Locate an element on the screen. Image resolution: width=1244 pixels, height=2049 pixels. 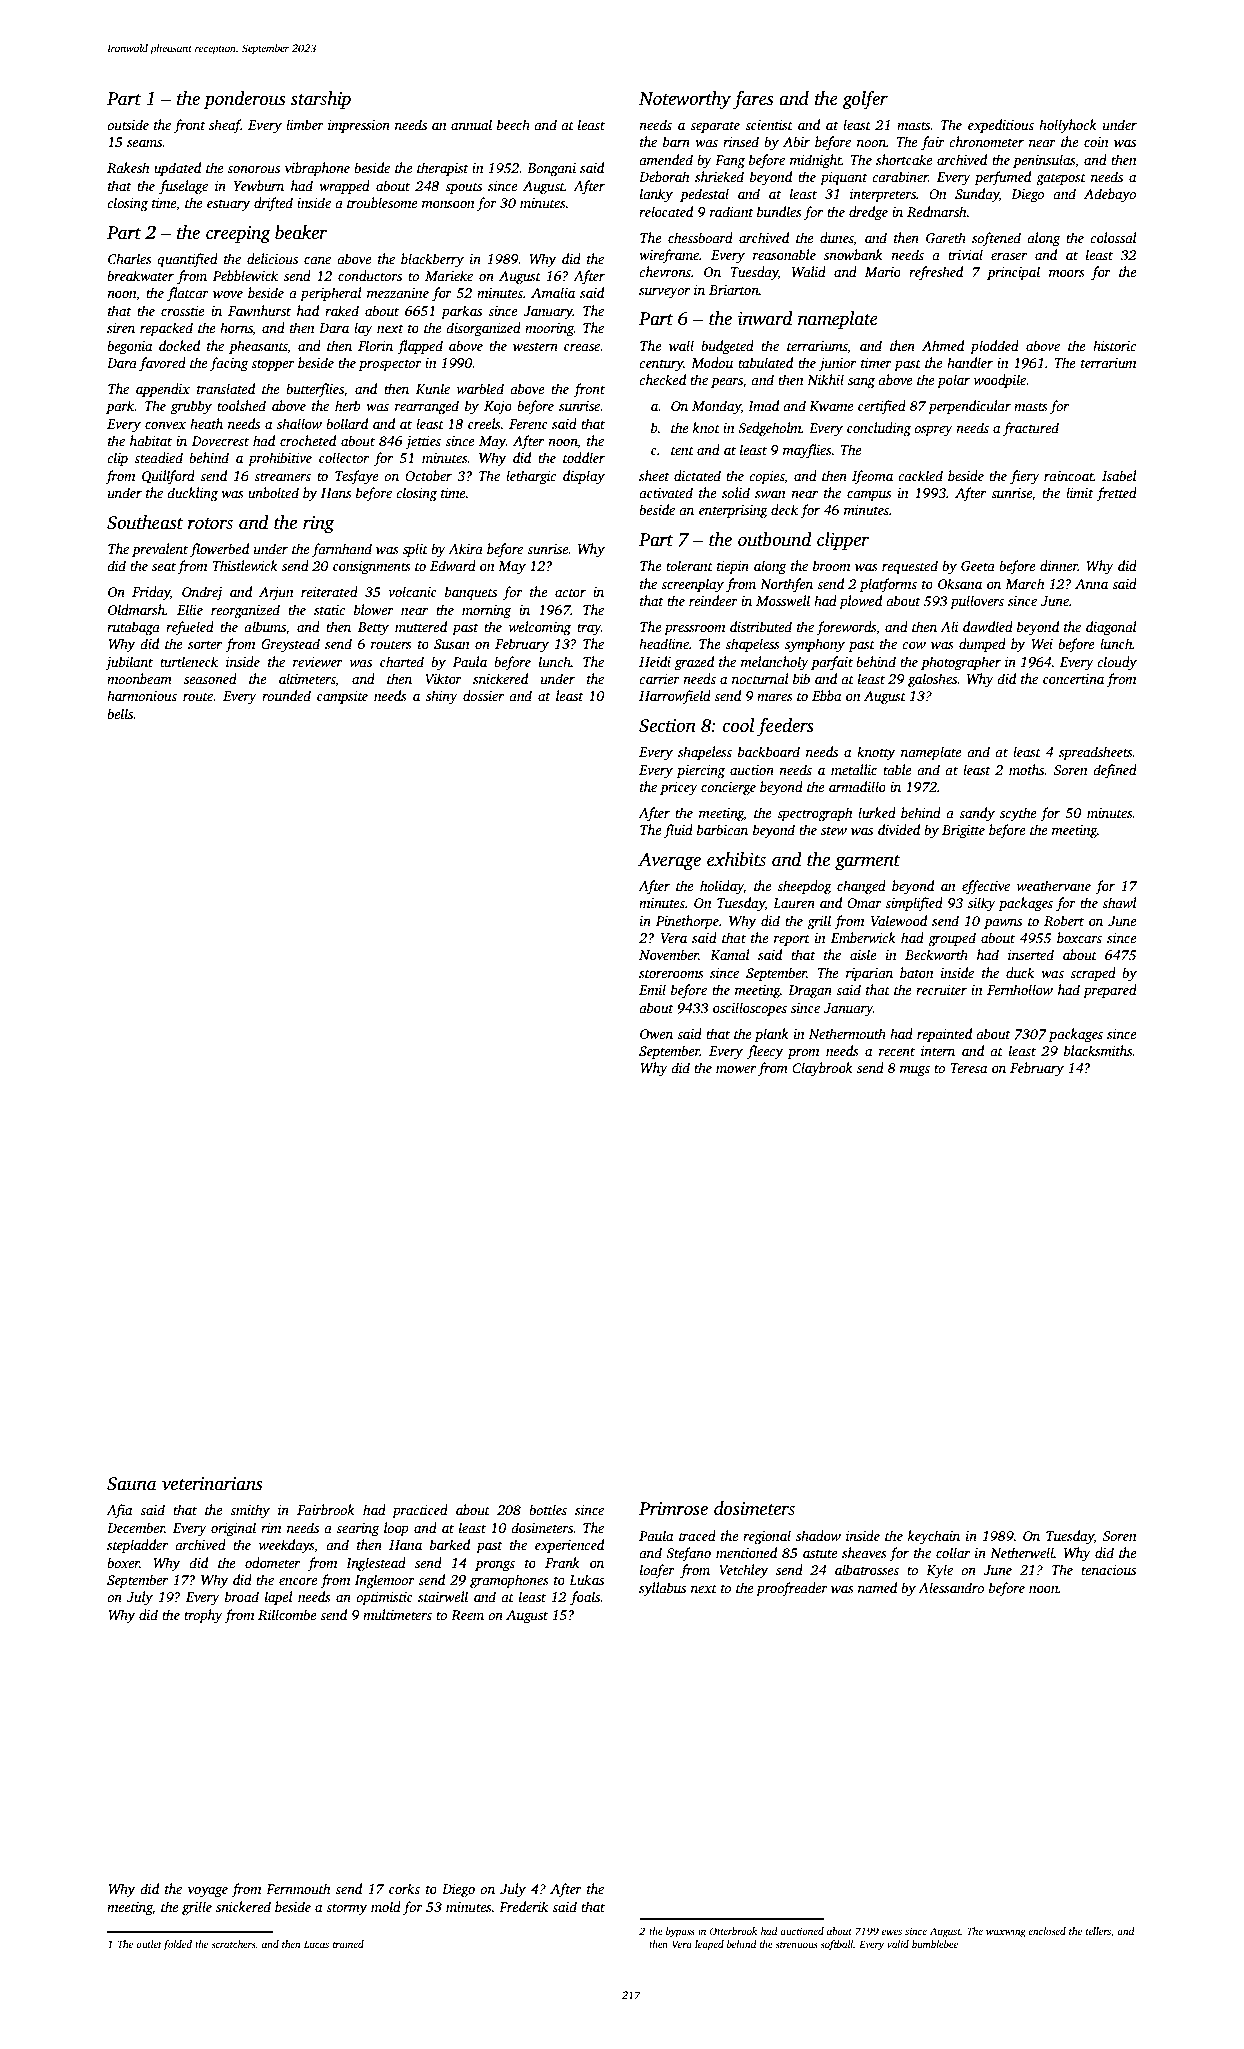
bells is located at coordinates (120, 713).
